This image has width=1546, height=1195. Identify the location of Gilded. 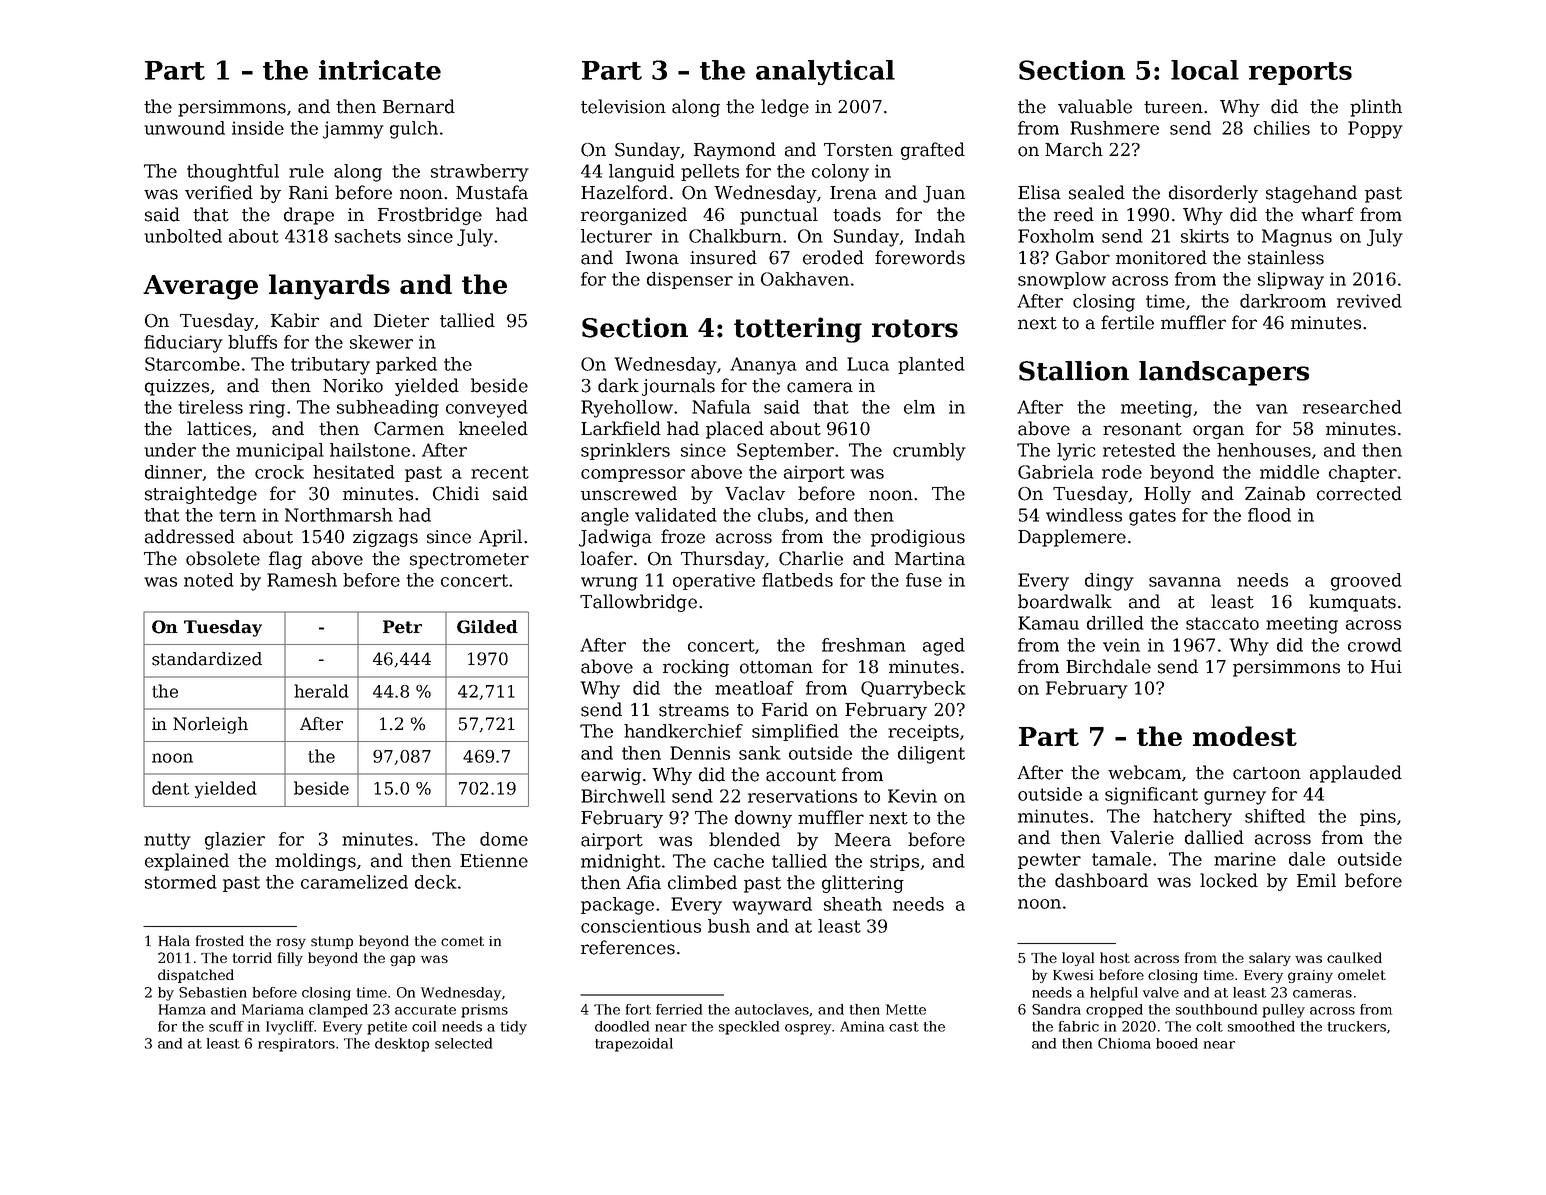
(487, 627).
